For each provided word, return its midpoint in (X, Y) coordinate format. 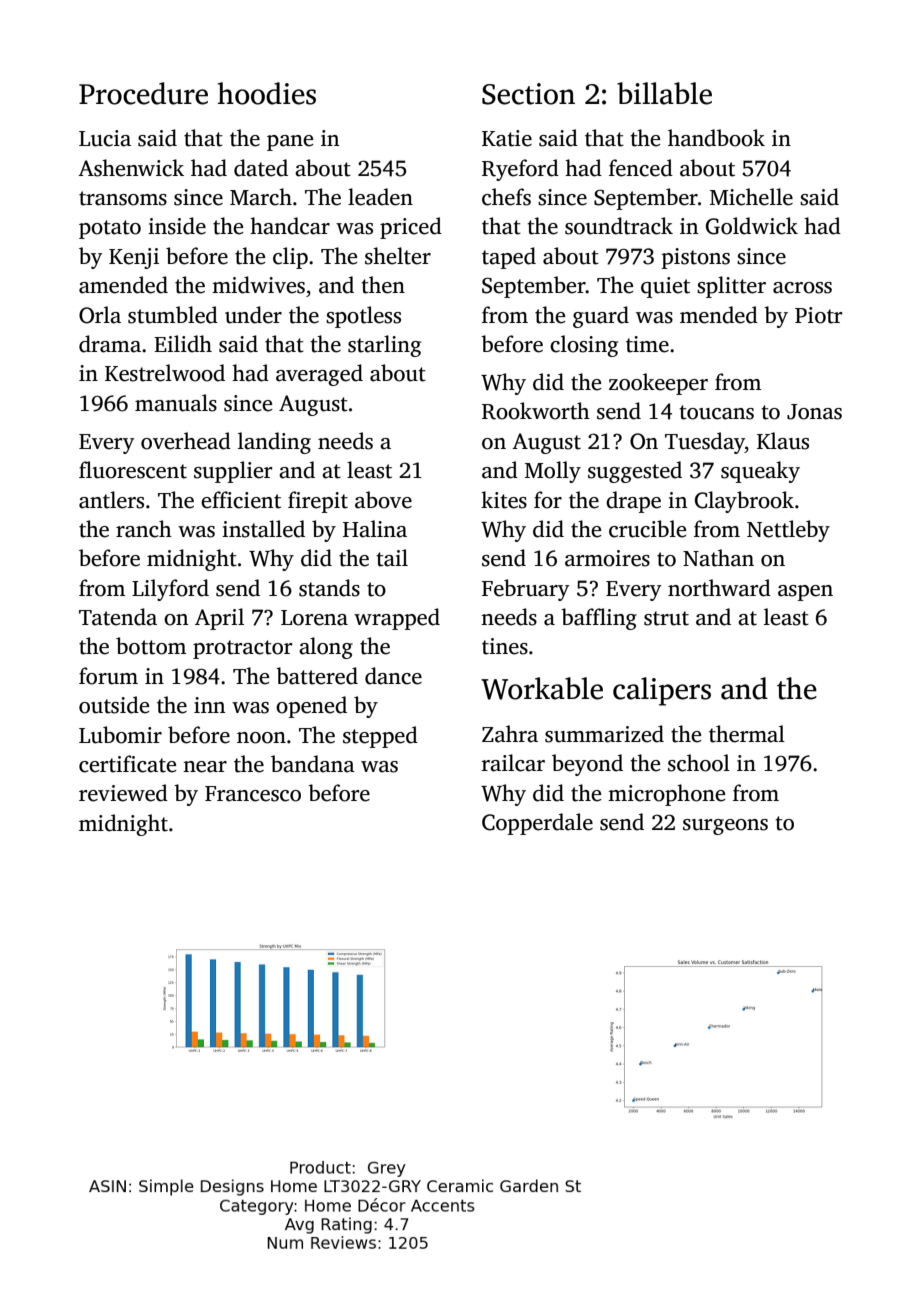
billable (664, 93)
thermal (747, 734)
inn (210, 705)
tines (505, 646)
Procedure (143, 93)
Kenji (134, 258)
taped (509, 258)
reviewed (123, 793)
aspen (805, 593)
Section (528, 94)
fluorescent (133, 470)
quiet (665, 287)
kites (504, 500)
